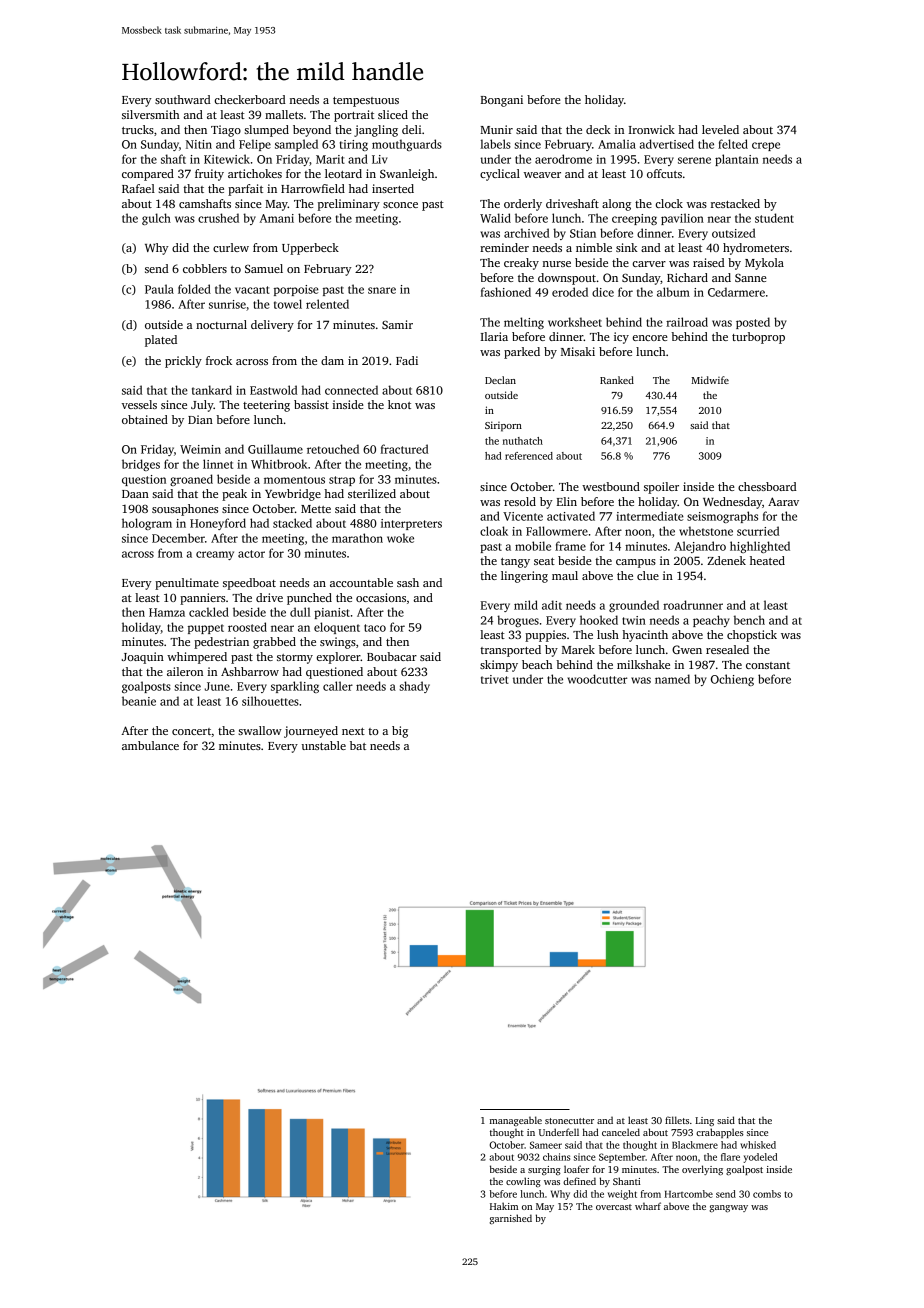  I want to click on leveled, so click(720, 129).
